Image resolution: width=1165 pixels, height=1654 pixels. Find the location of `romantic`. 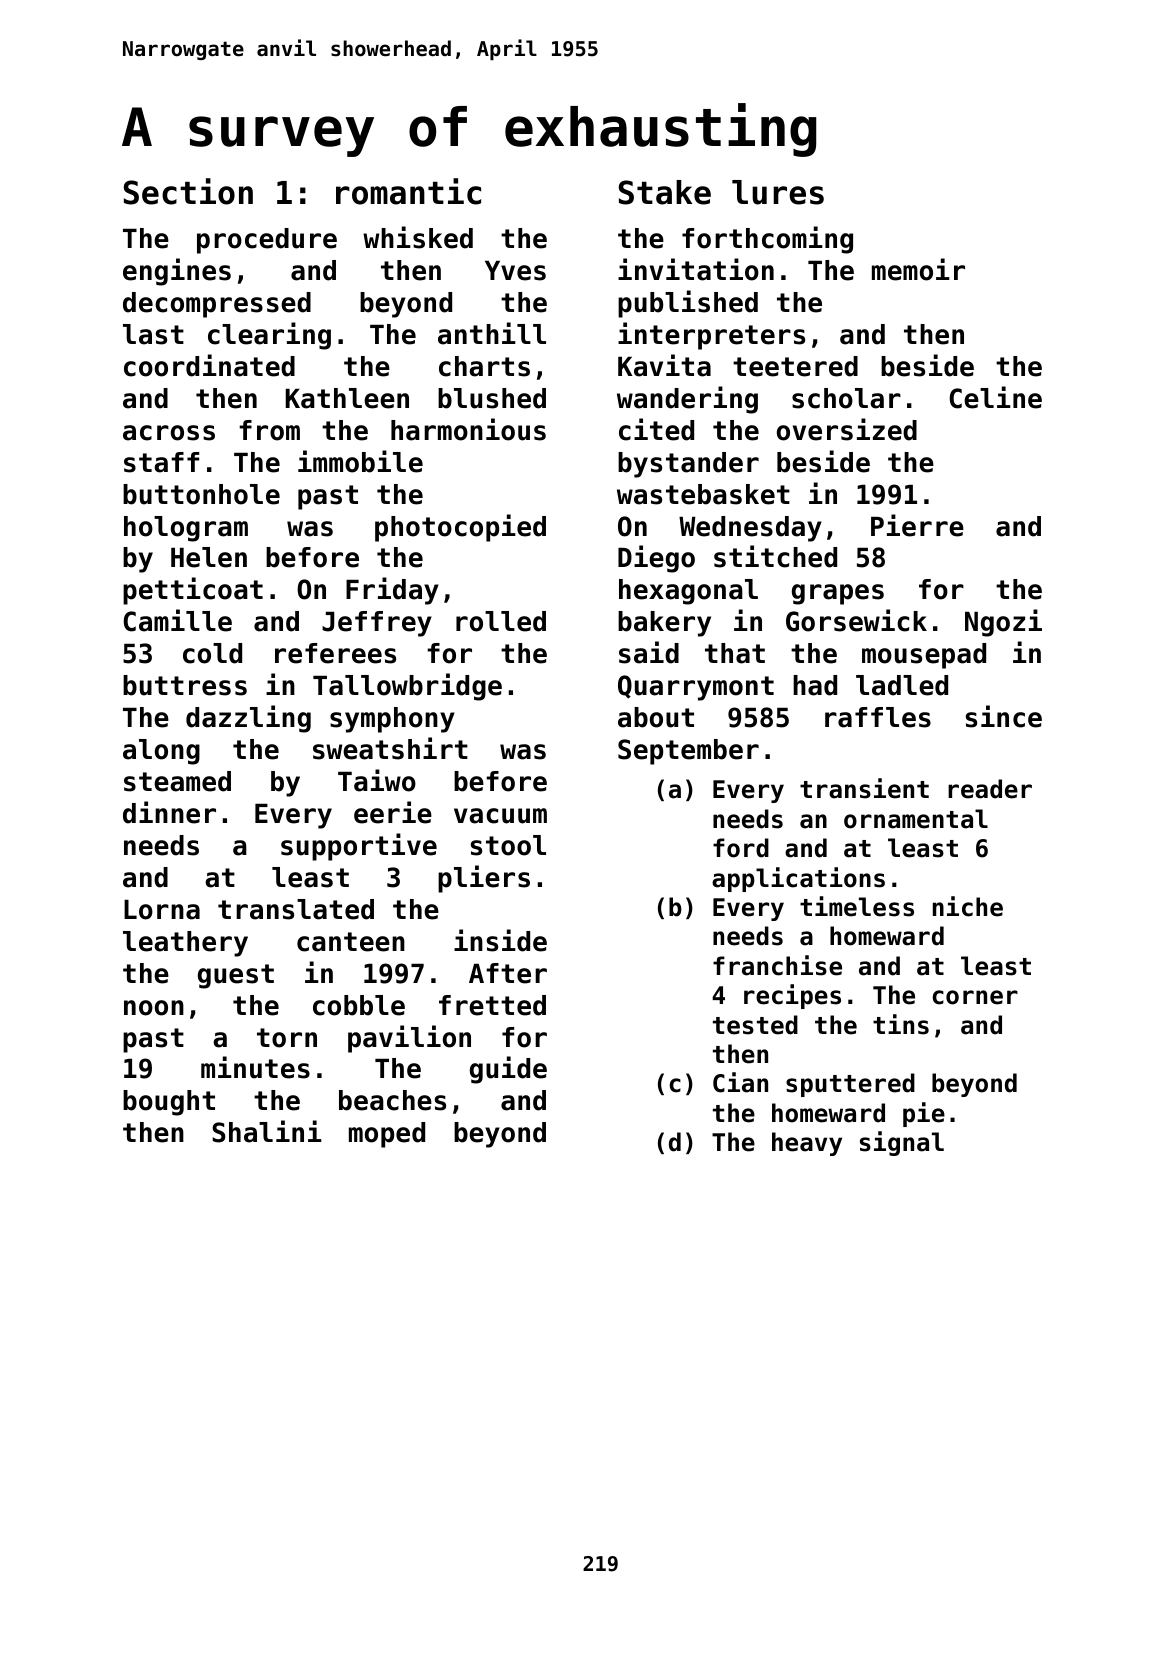

romantic is located at coordinates (408, 191).
